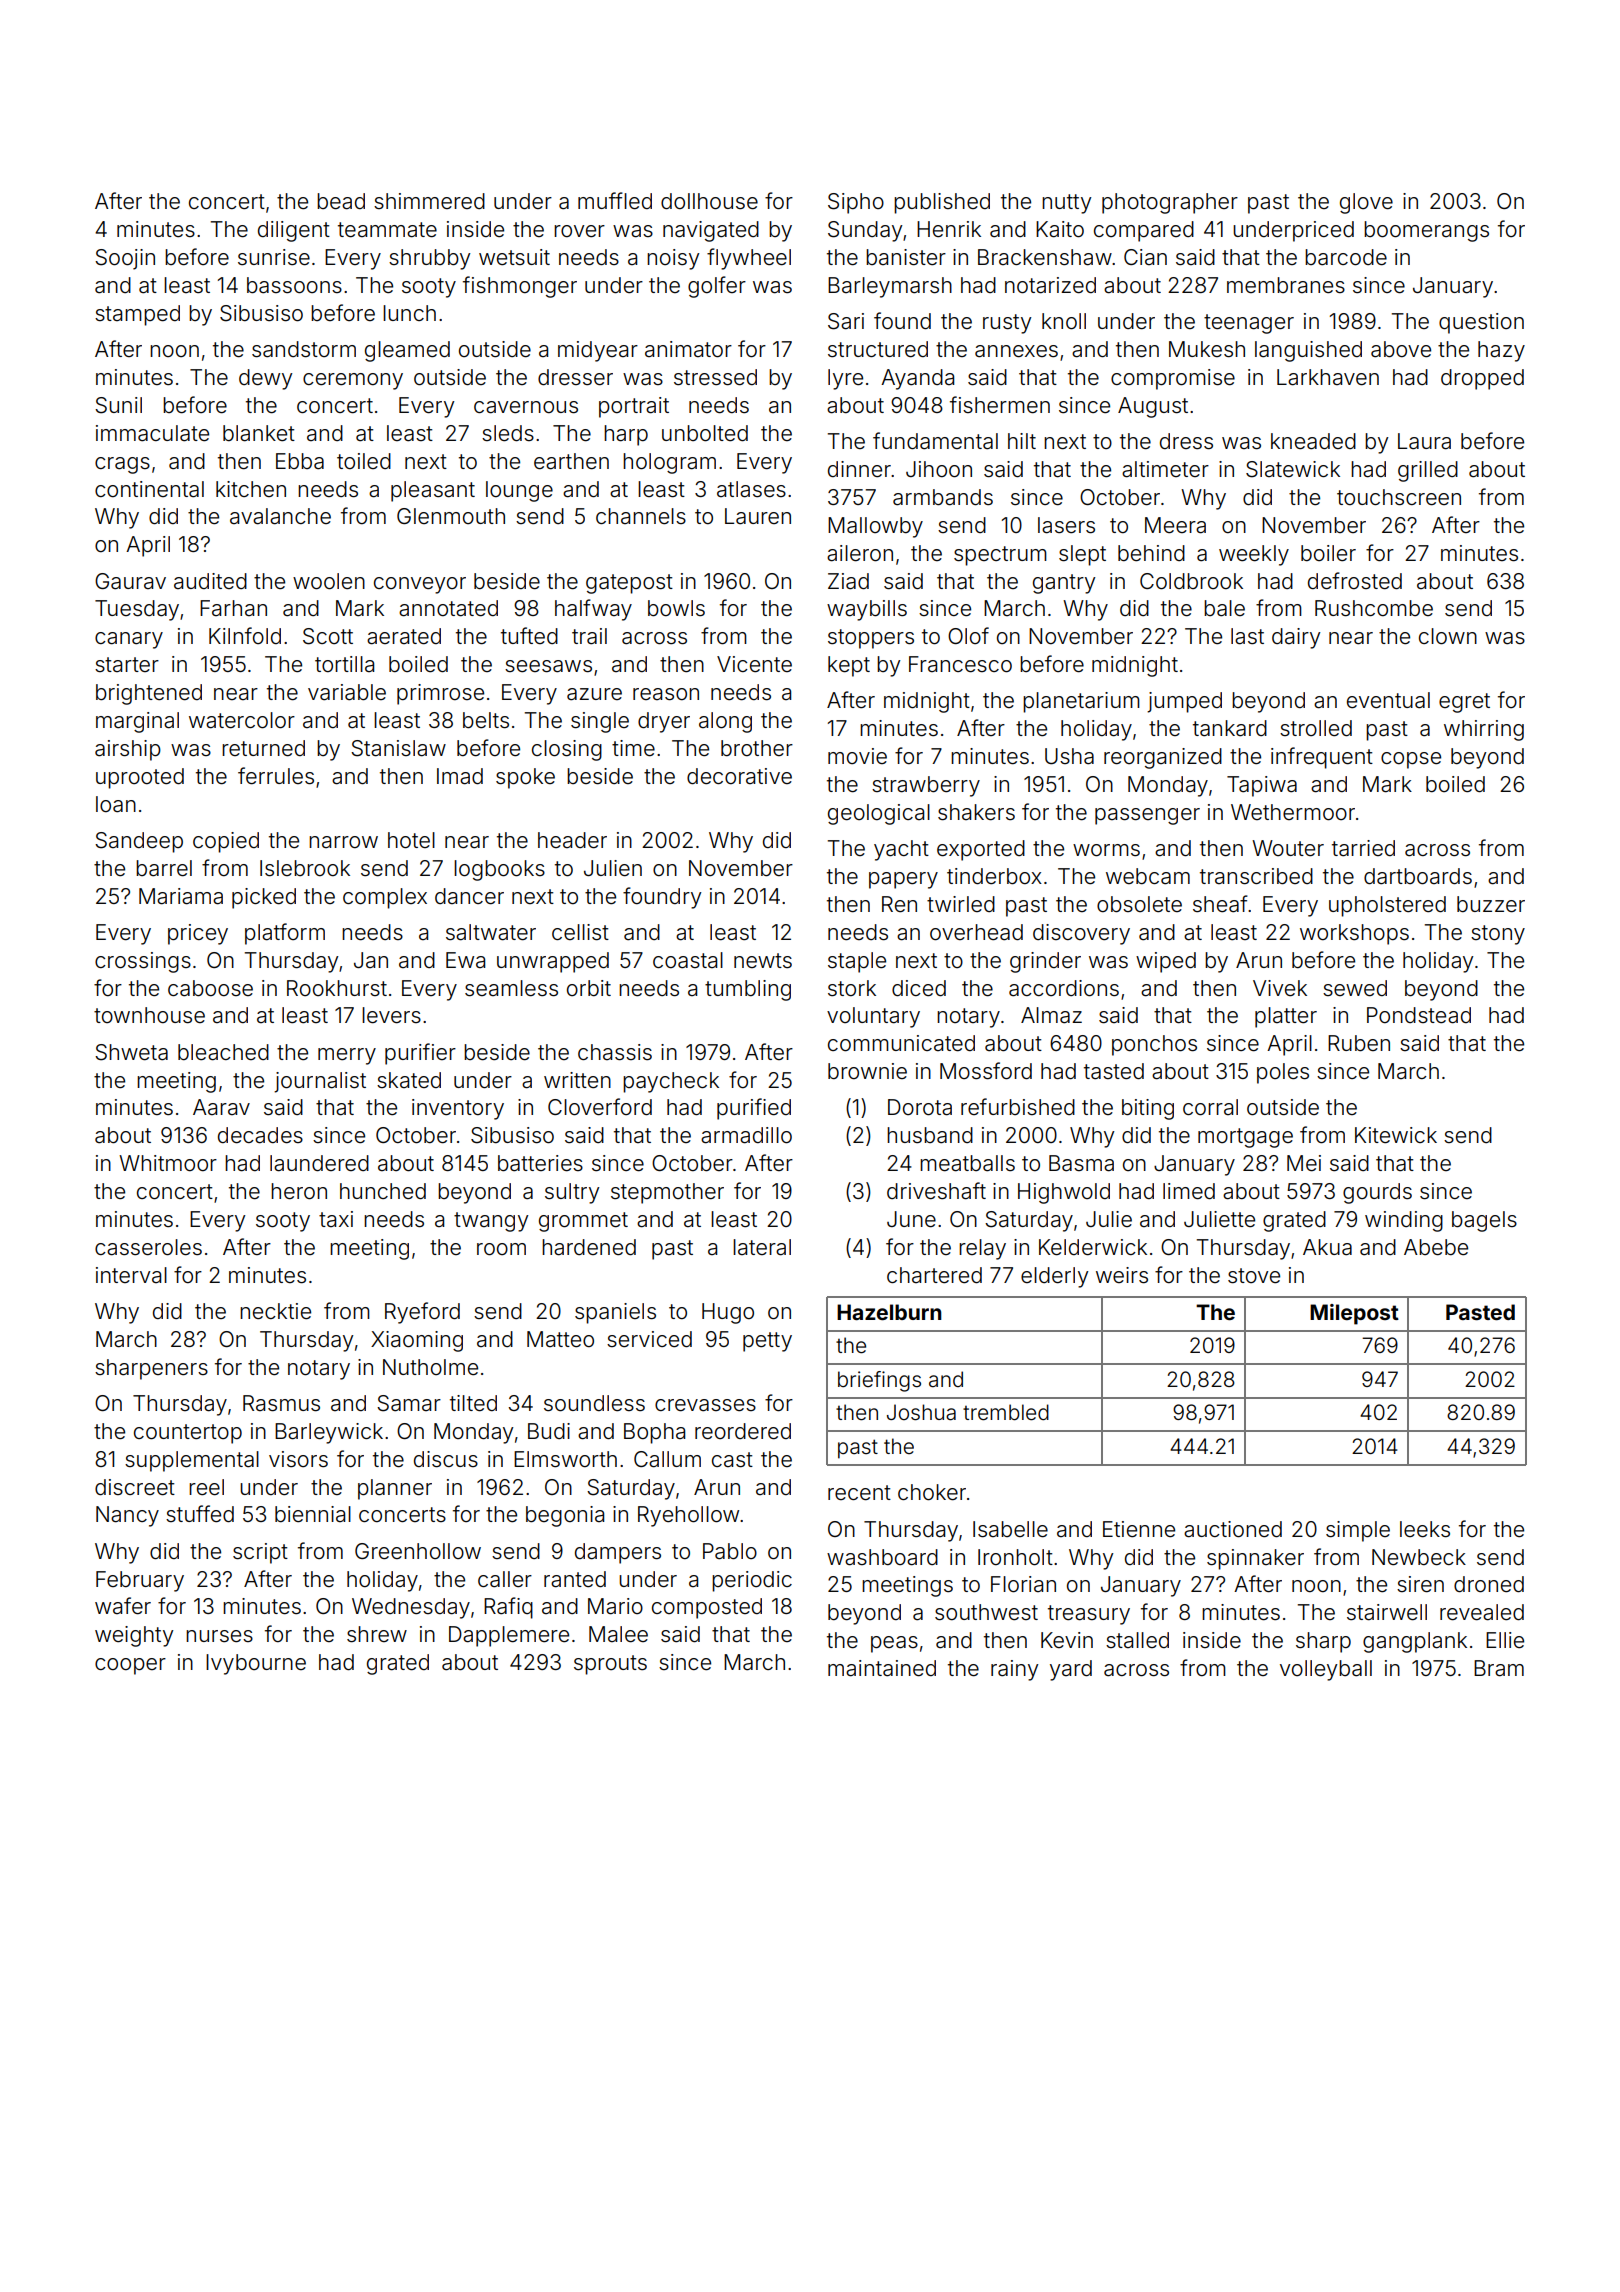  I want to click on copse, so click(1411, 760).
